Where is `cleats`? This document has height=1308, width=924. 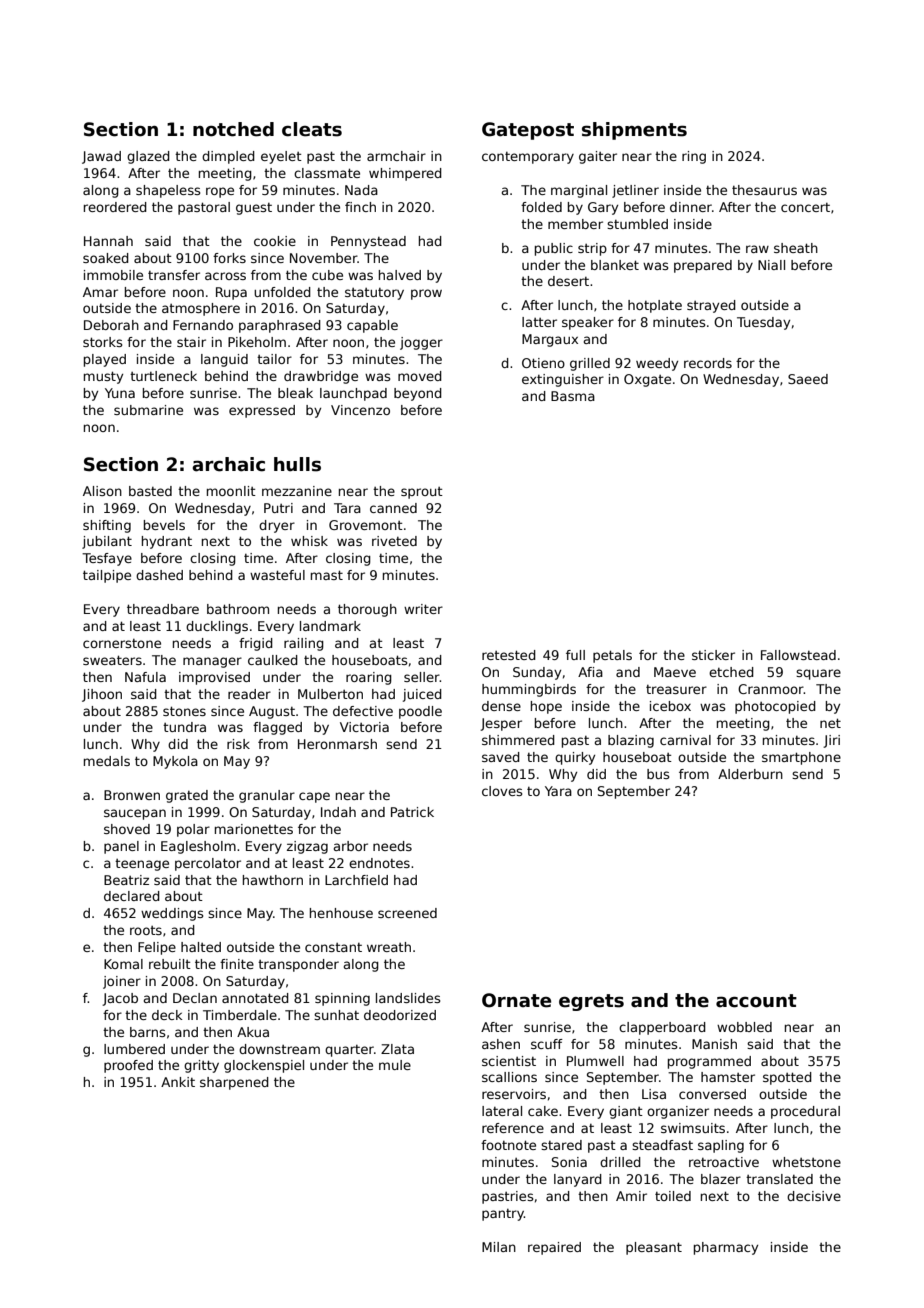
cleats is located at coordinates (312, 129).
